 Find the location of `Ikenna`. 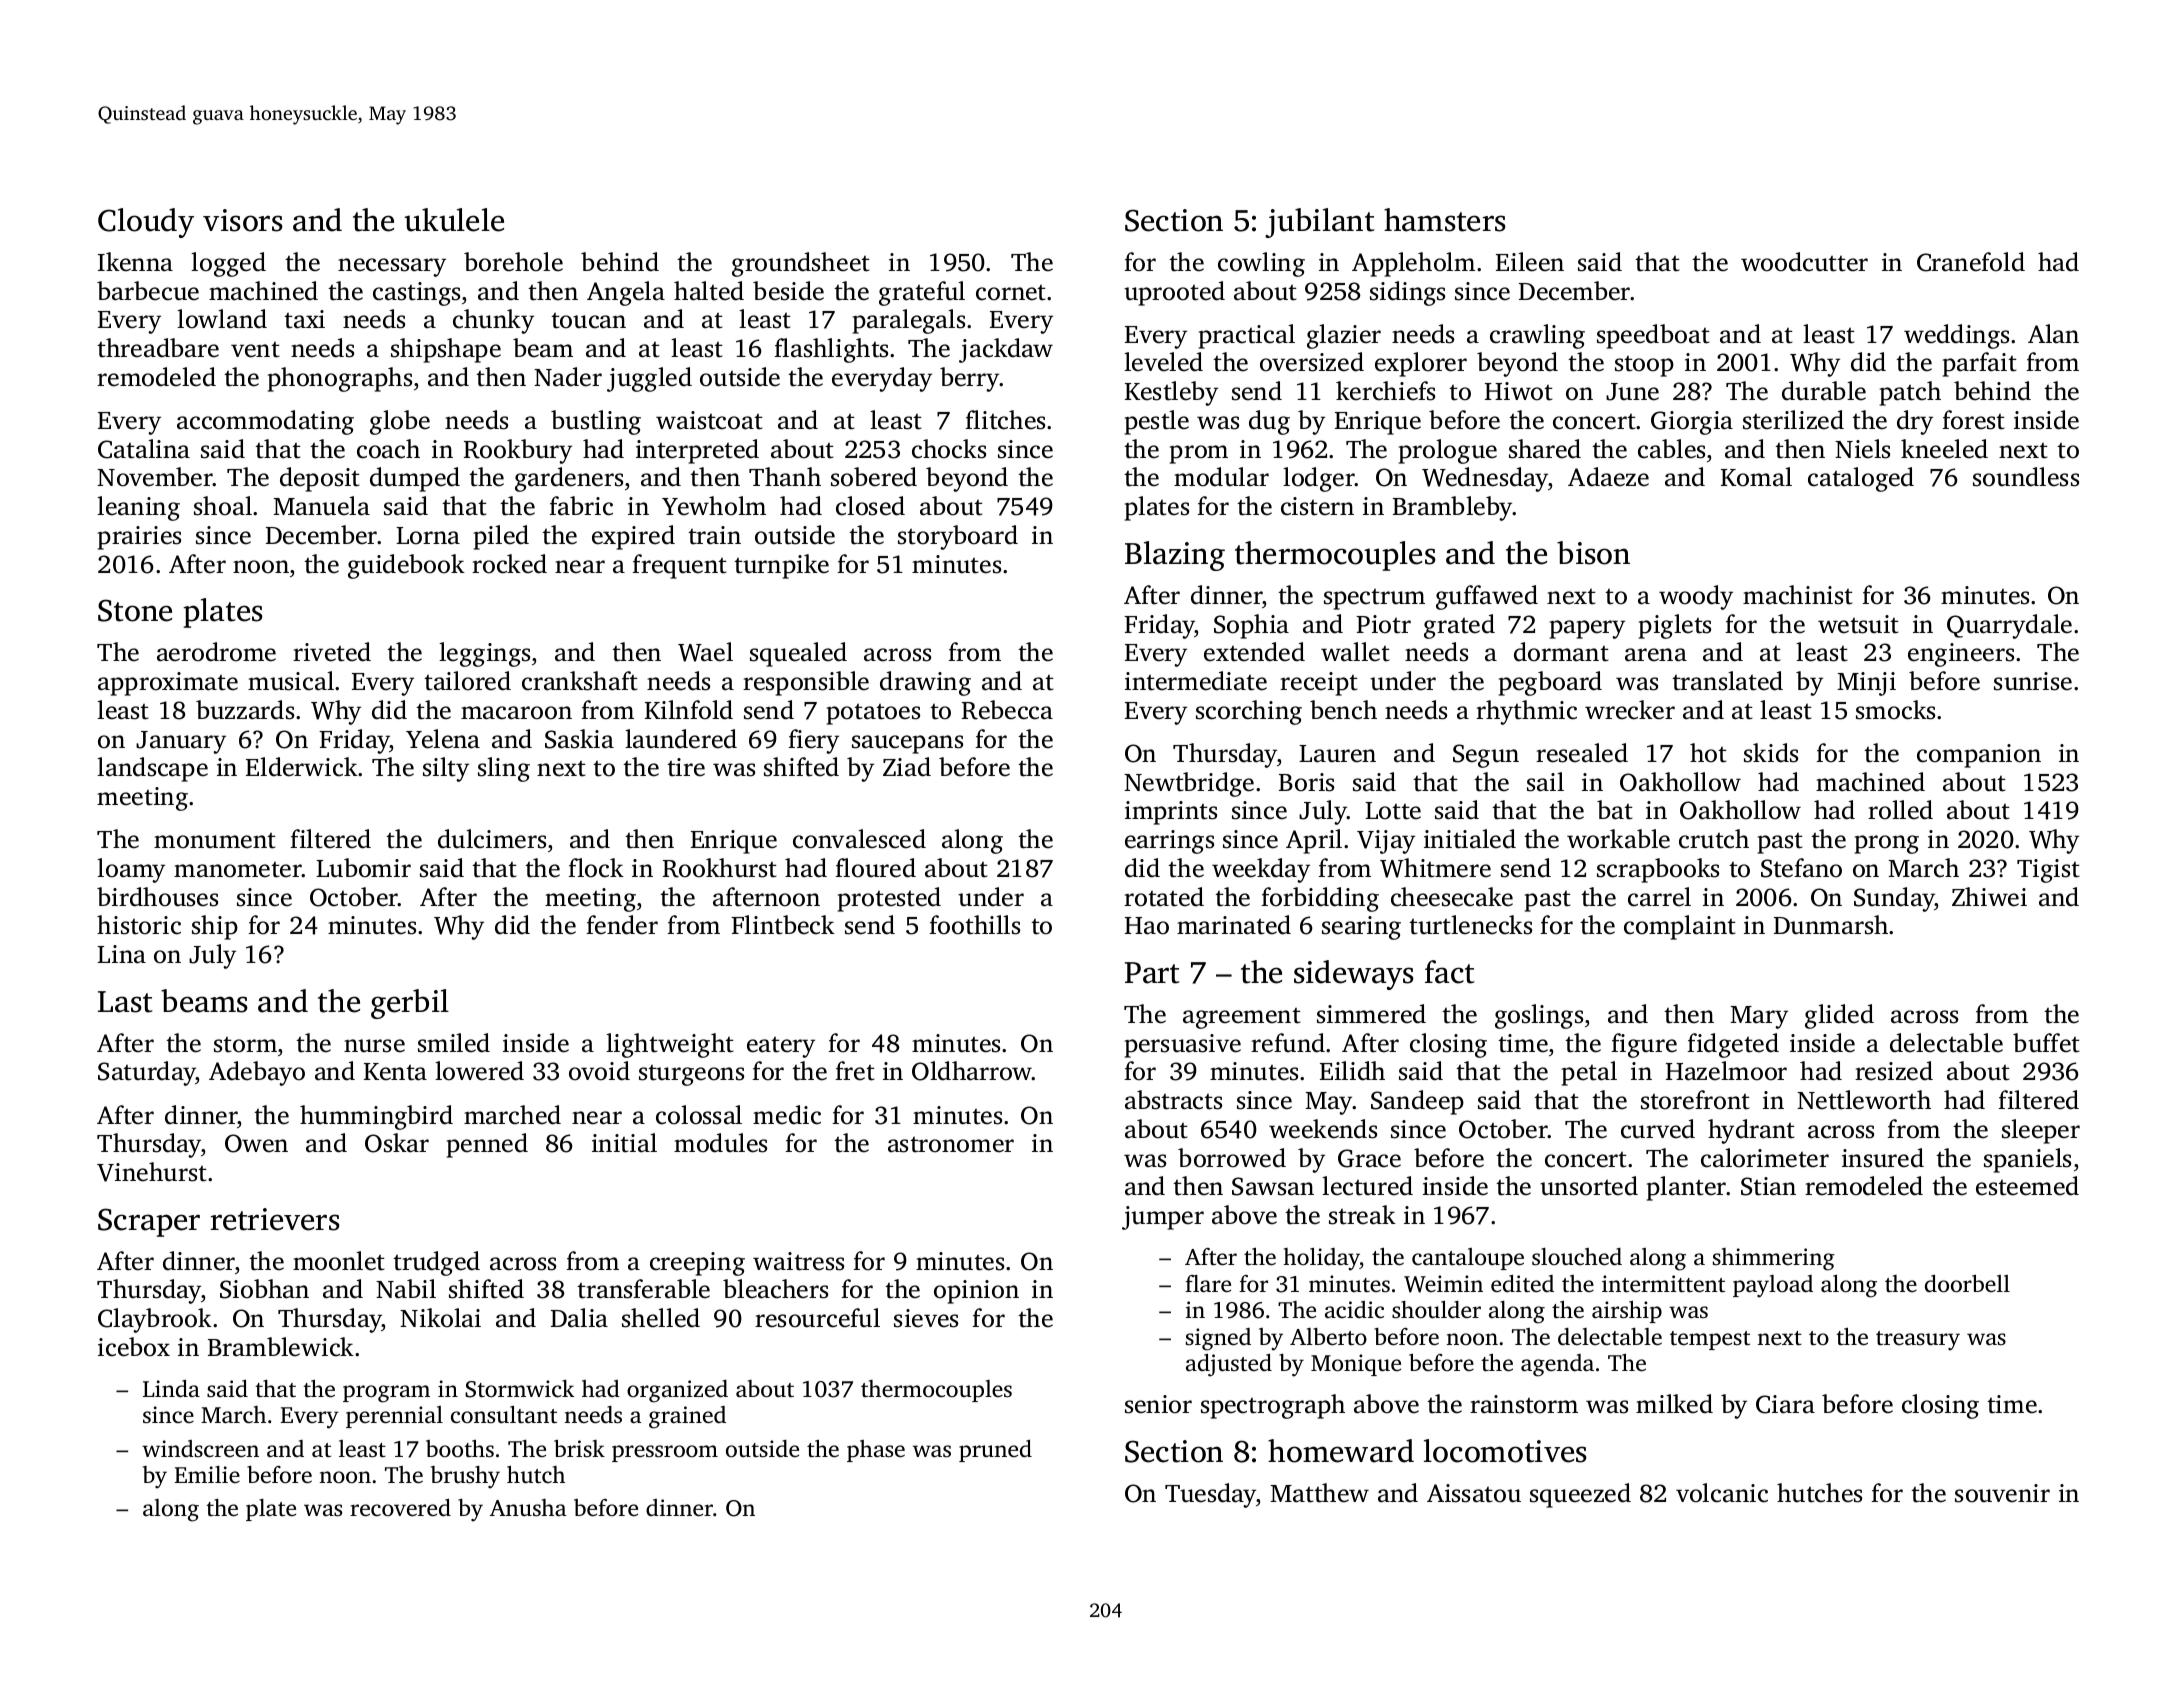

Ikenna is located at coordinates (135, 262).
